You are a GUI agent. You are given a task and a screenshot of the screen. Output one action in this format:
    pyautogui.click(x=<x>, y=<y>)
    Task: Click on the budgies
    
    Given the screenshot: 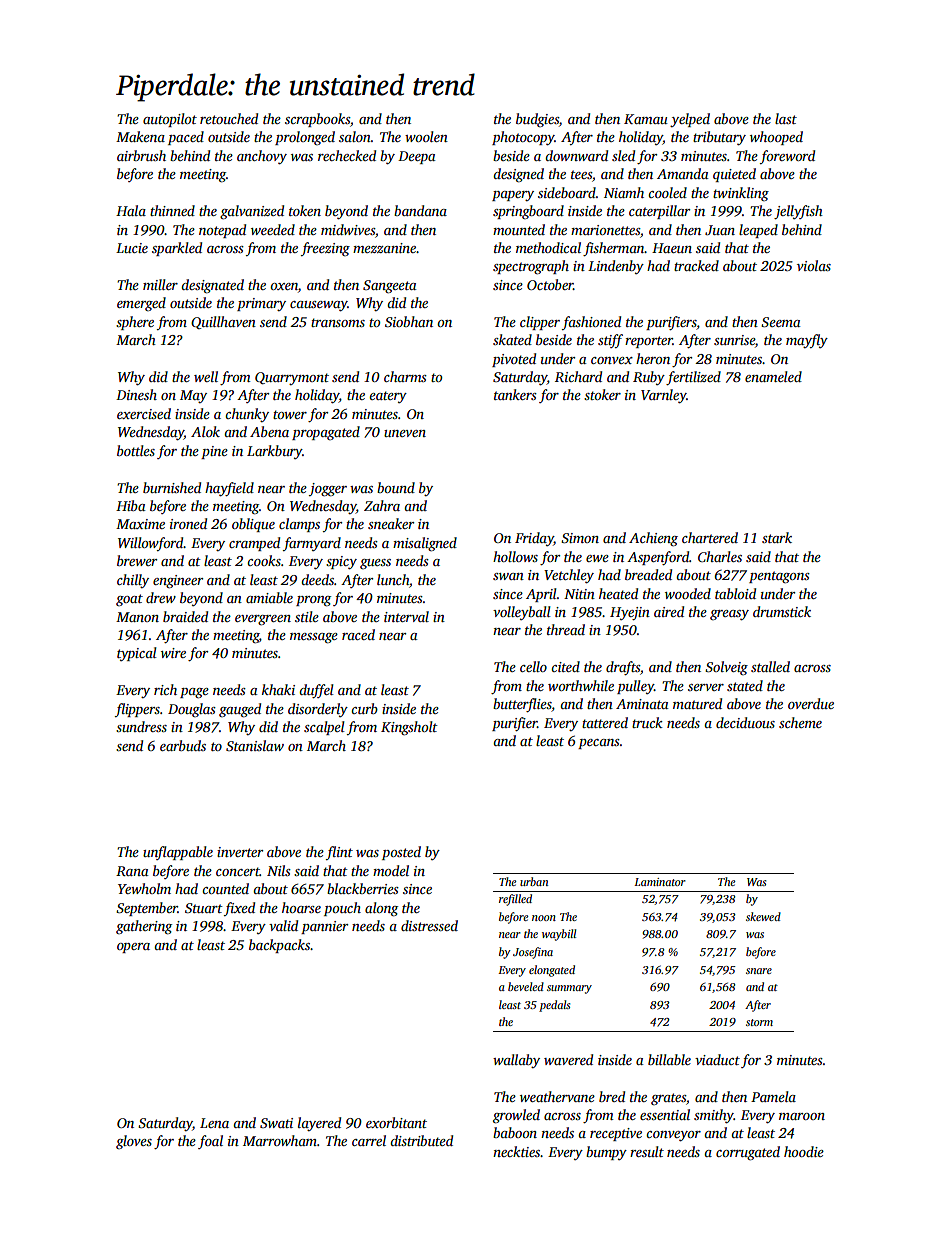 What is the action you would take?
    pyautogui.click(x=537, y=120)
